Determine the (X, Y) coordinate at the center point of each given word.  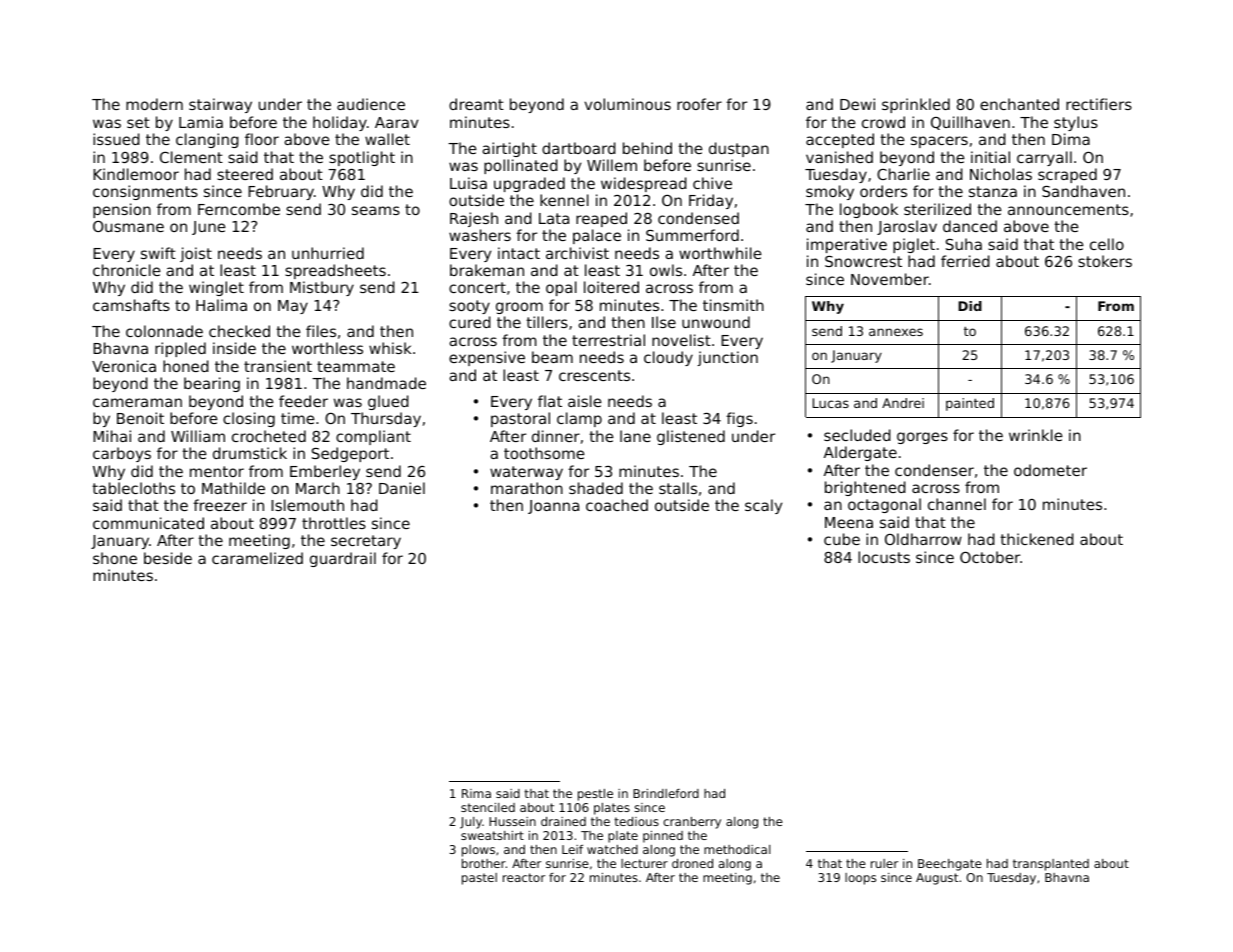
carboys (122, 454)
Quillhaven (970, 123)
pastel (479, 879)
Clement (191, 157)
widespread (644, 184)
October (990, 557)
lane (635, 436)
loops (860, 879)
